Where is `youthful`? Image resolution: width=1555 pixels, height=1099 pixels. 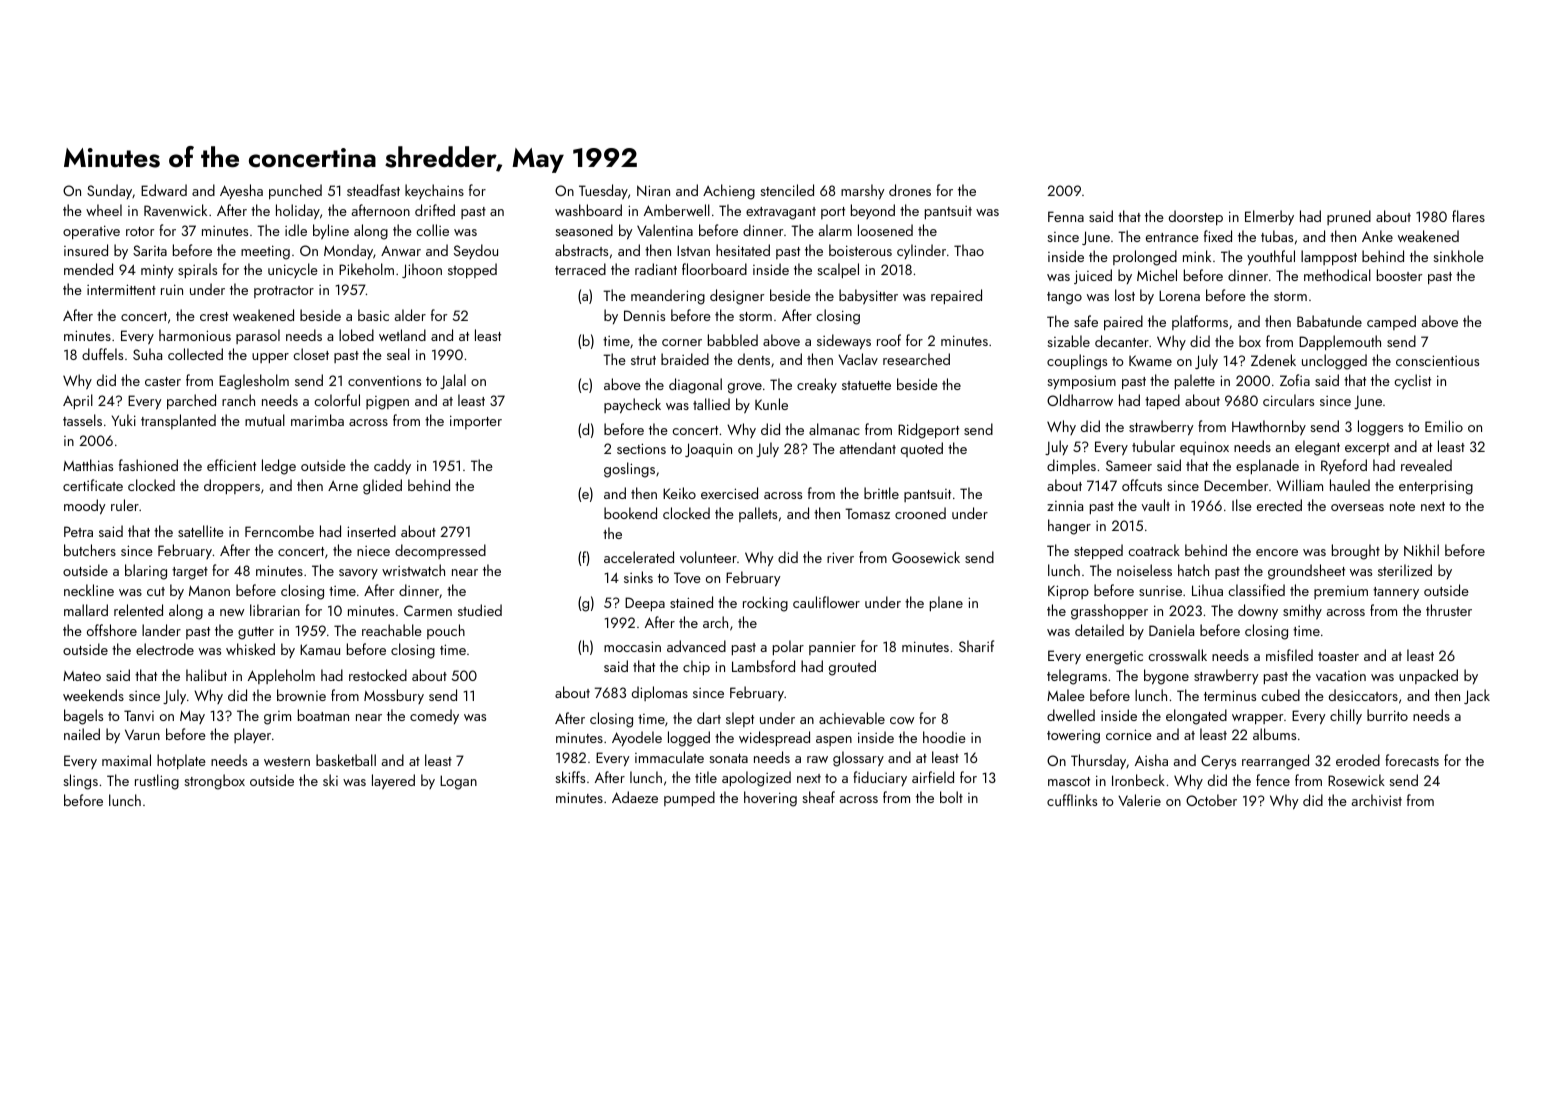 youthful is located at coordinates (1271, 257).
